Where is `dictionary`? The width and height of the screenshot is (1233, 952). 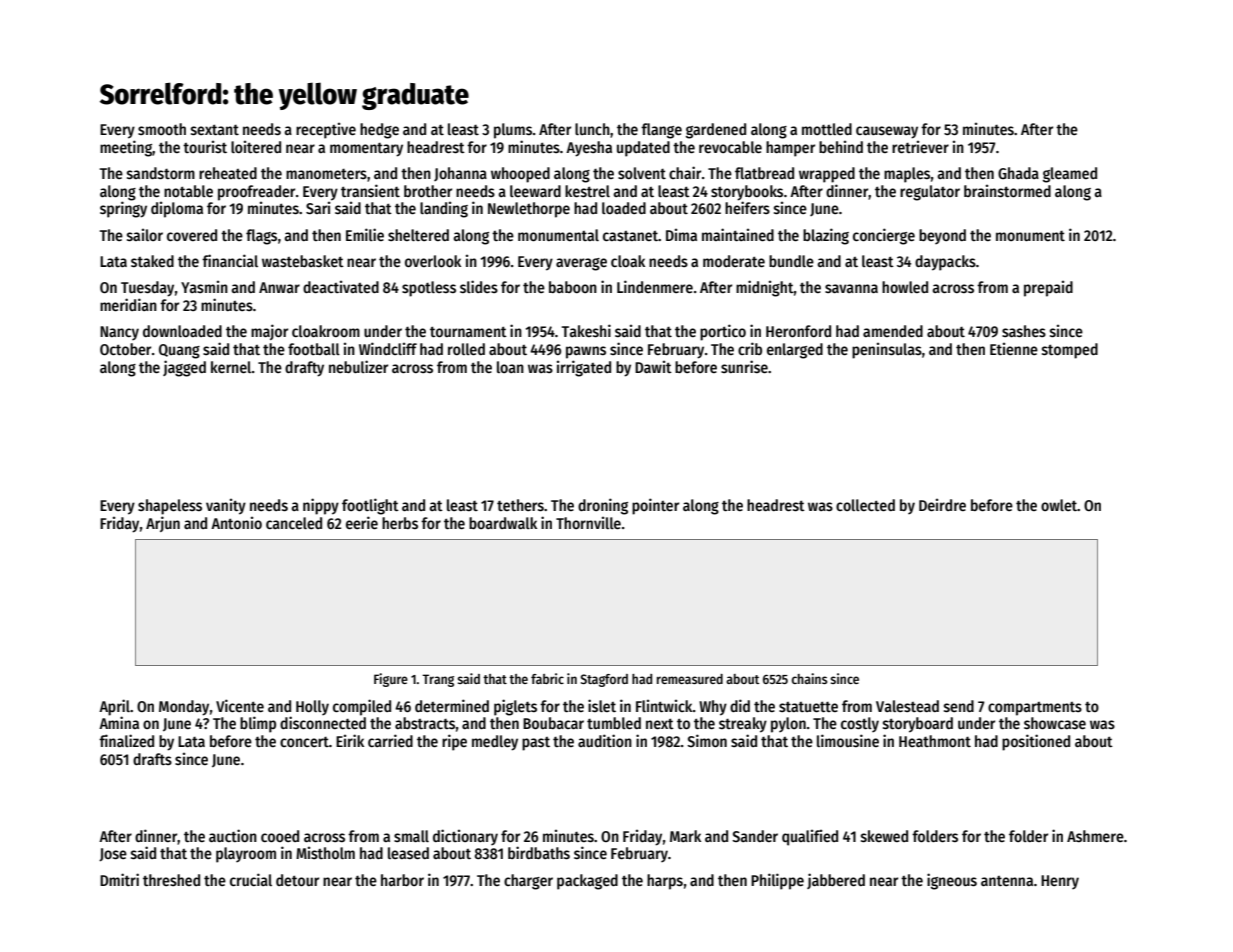
dictionary is located at coordinates (465, 837).
